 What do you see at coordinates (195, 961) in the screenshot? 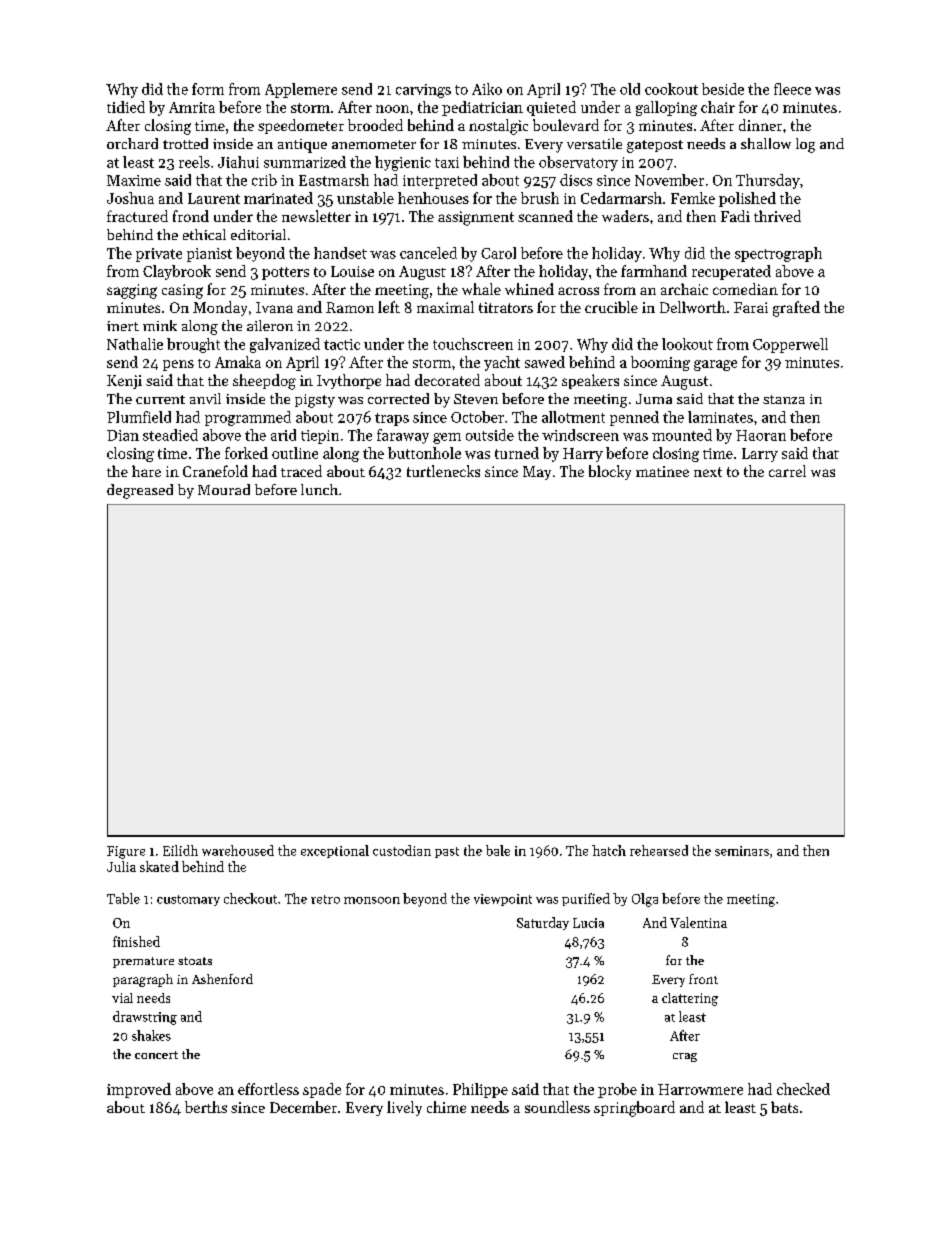
I see `stoats` at bounding box center [195, 961].
